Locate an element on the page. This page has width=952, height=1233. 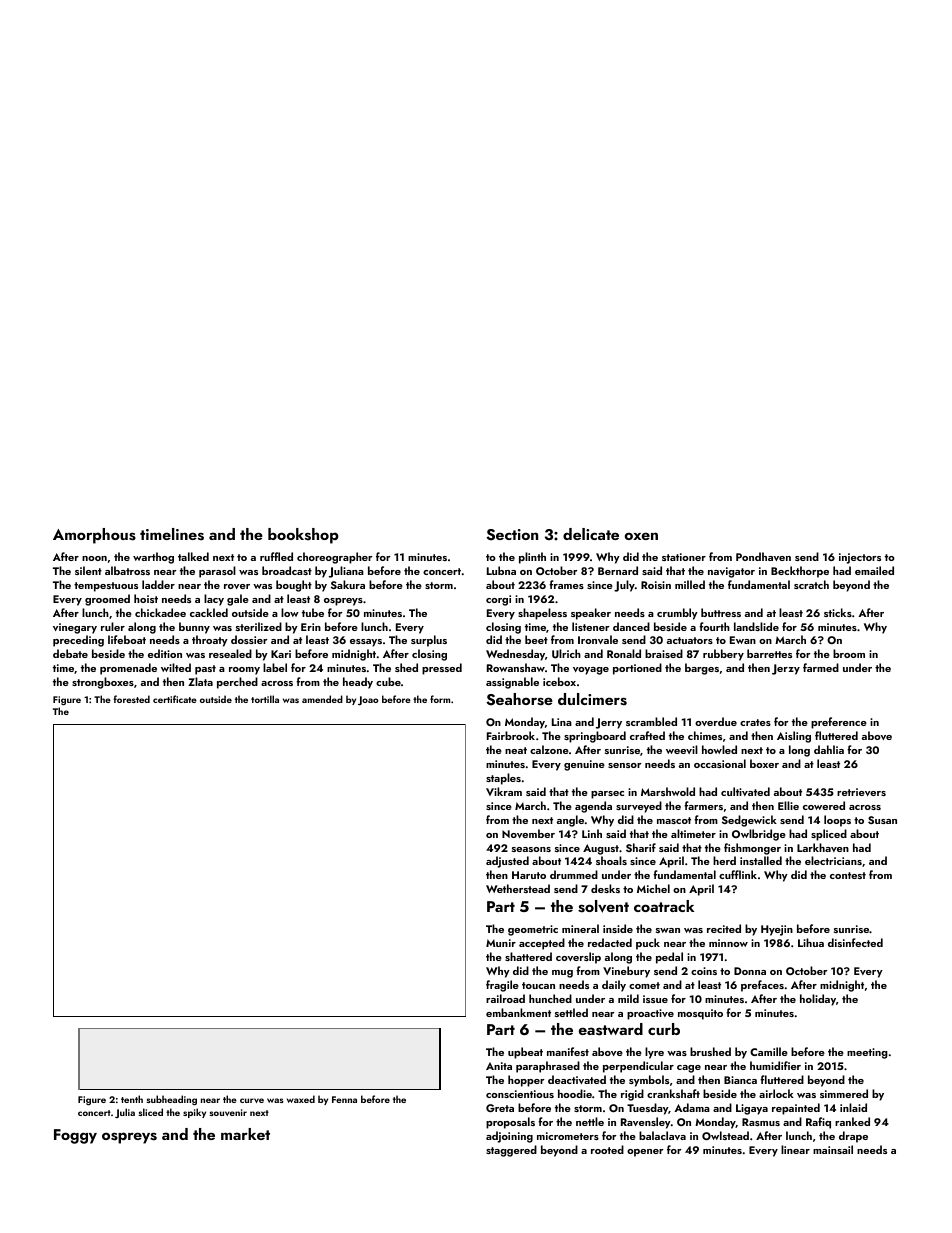
stationer is located at coordinates (684, 557).
